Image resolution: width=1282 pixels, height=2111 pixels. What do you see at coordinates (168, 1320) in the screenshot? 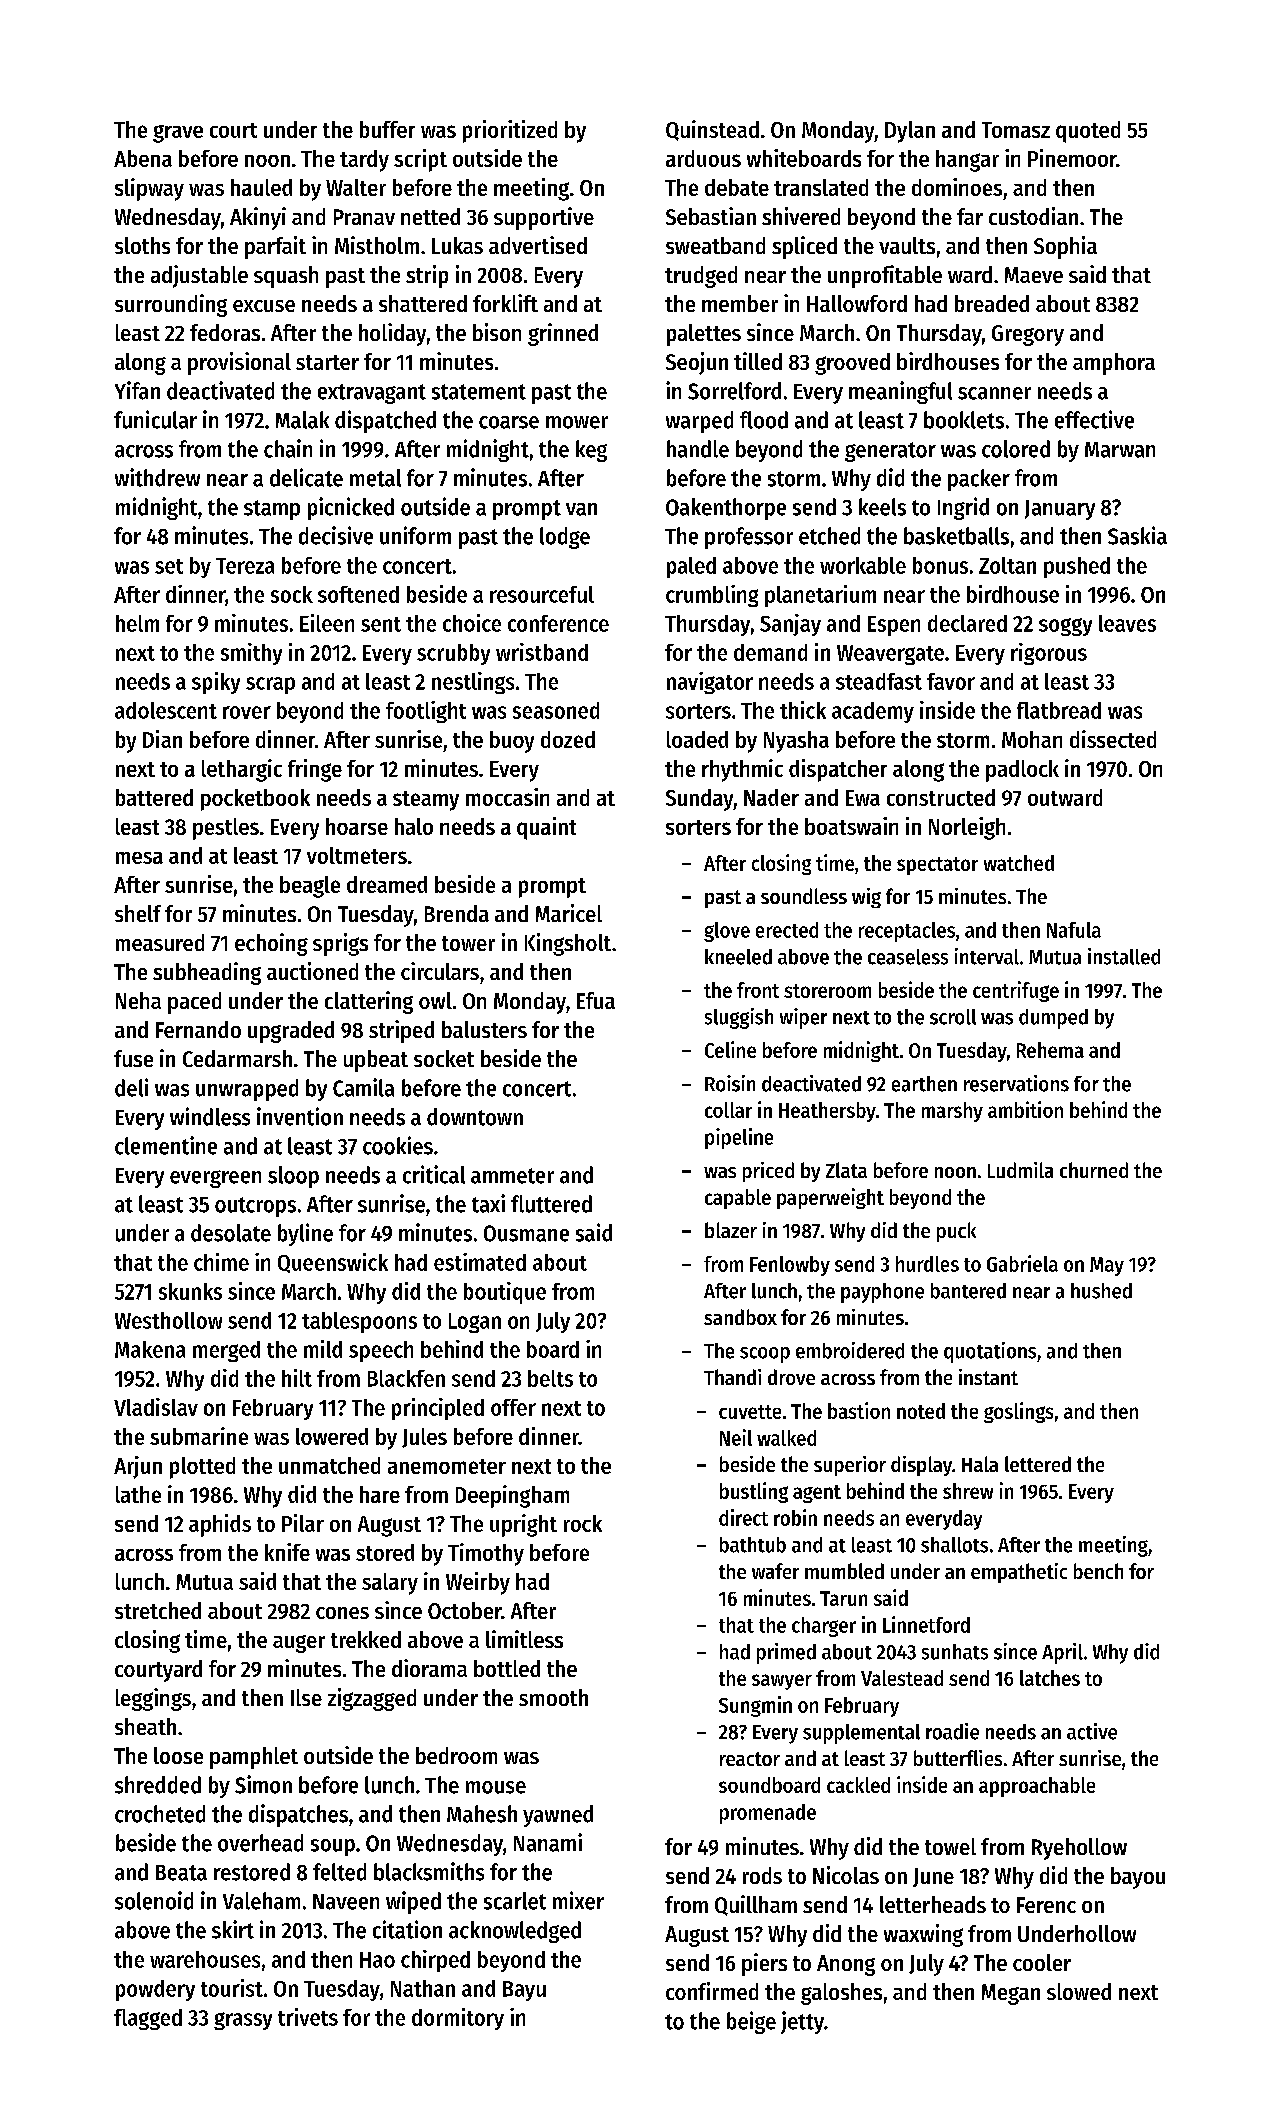
I see `Westhollow` at bounding box center [168, 1320].
